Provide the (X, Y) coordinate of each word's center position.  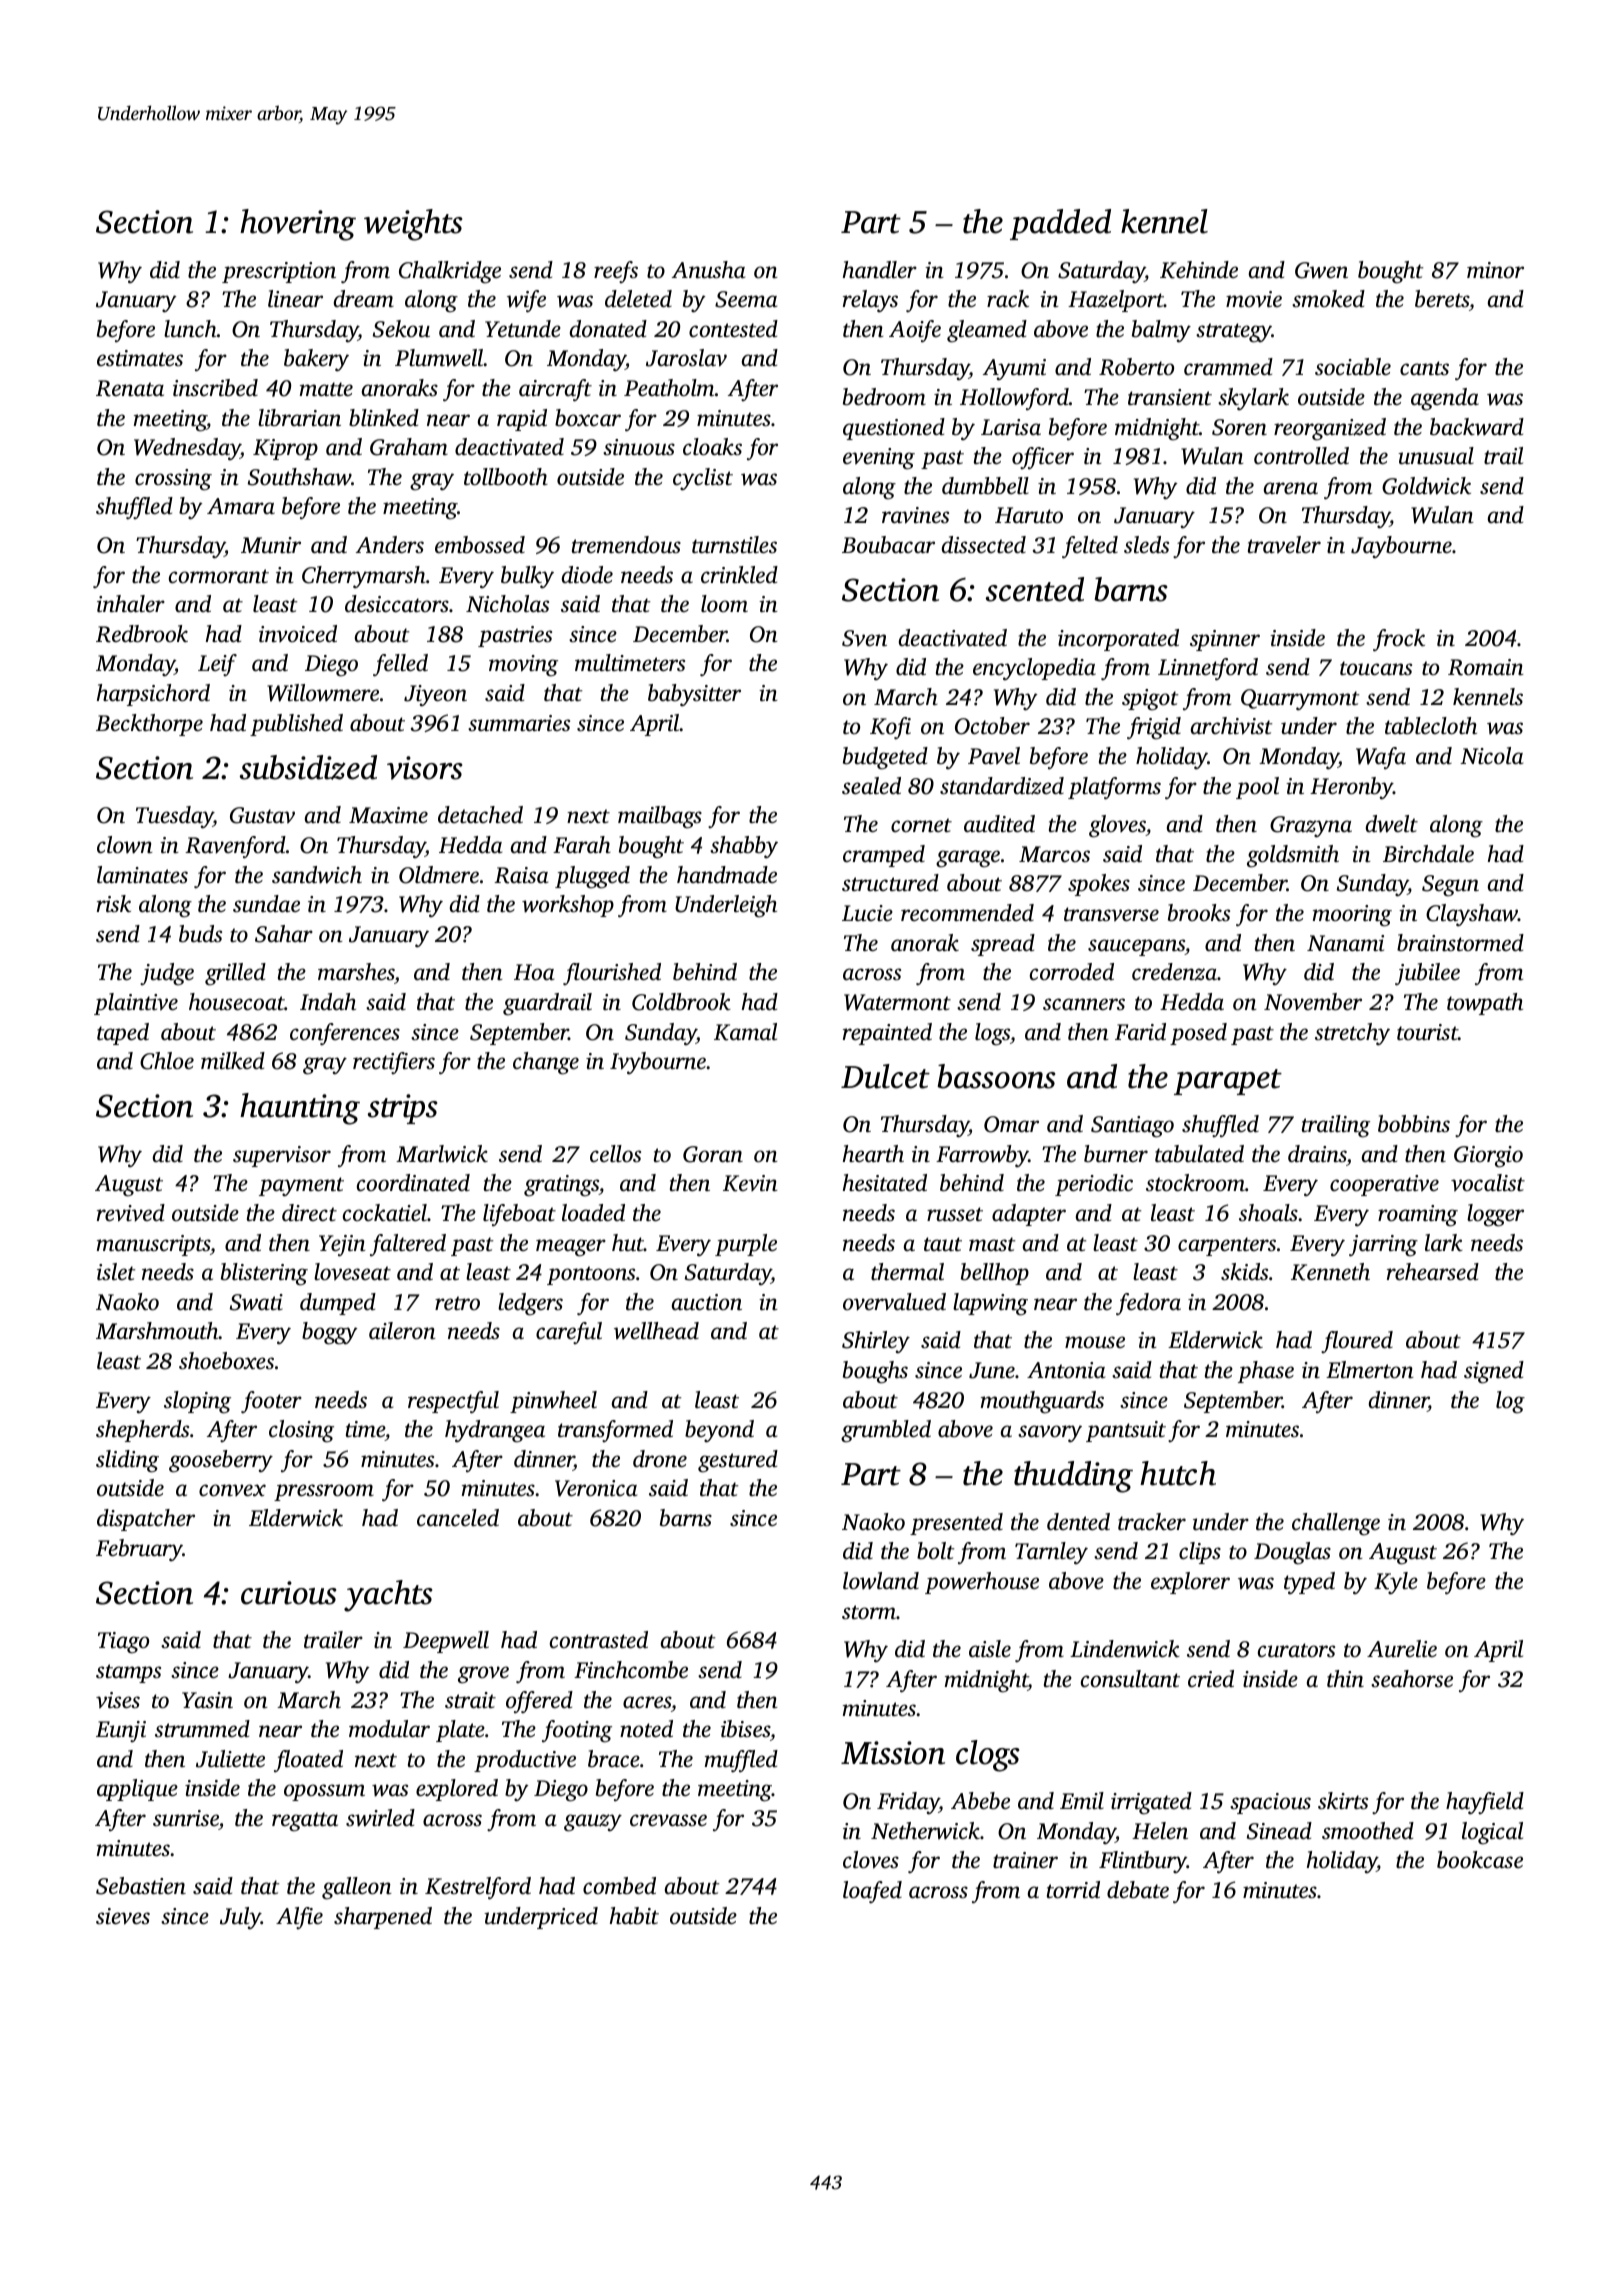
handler (880, 270)
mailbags (660, 817)
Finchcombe (631, 1670)
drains (1317, 1154)
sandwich (317, 875)
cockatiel (385, 1213)
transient (1170, 397)
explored (457, 1790)
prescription (279, 272)
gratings (561, 1186)
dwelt (1392, 824)
